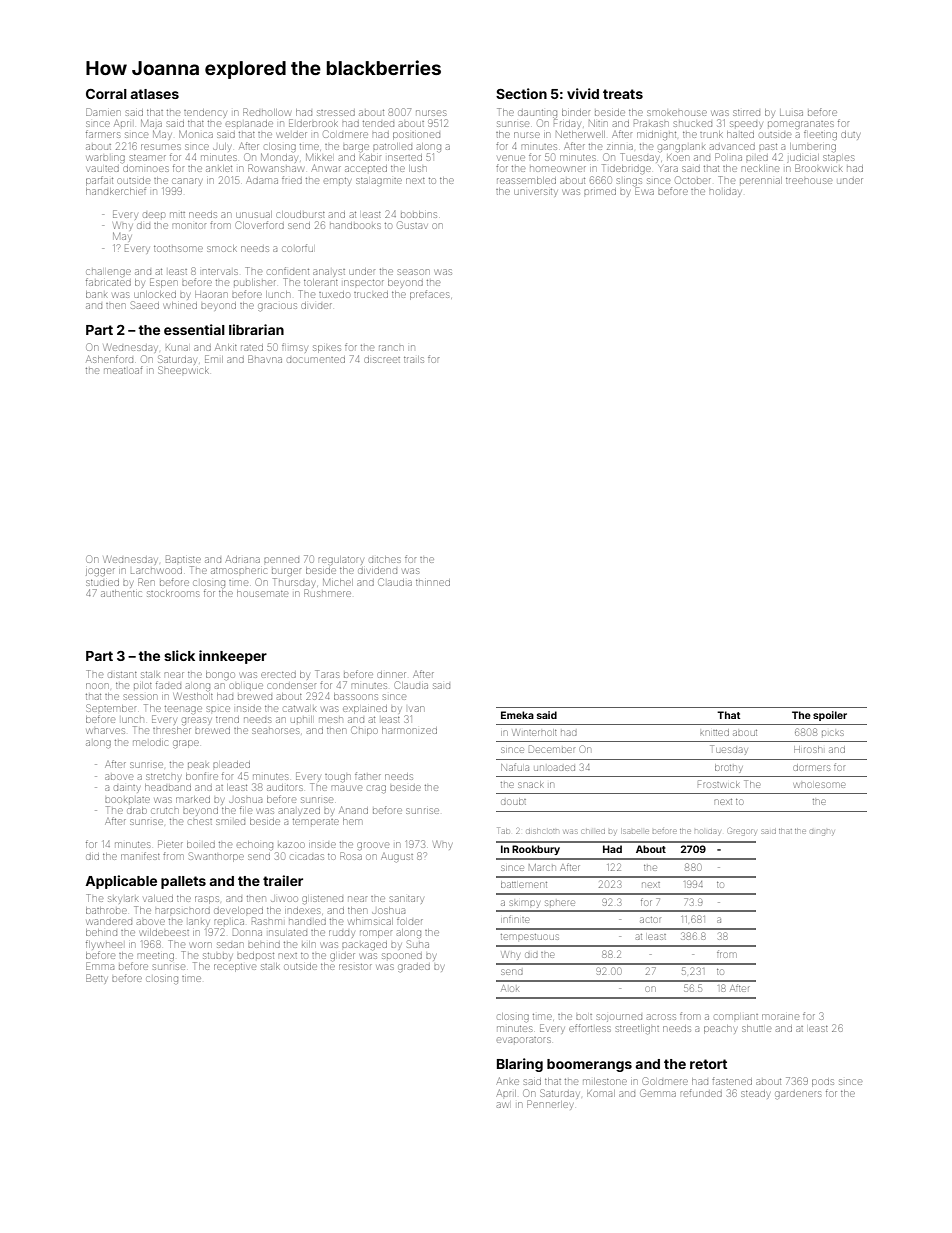  What do you see at coordinates (623, 94) in the page?
I see `treats` at bounding box center [623, 94].
